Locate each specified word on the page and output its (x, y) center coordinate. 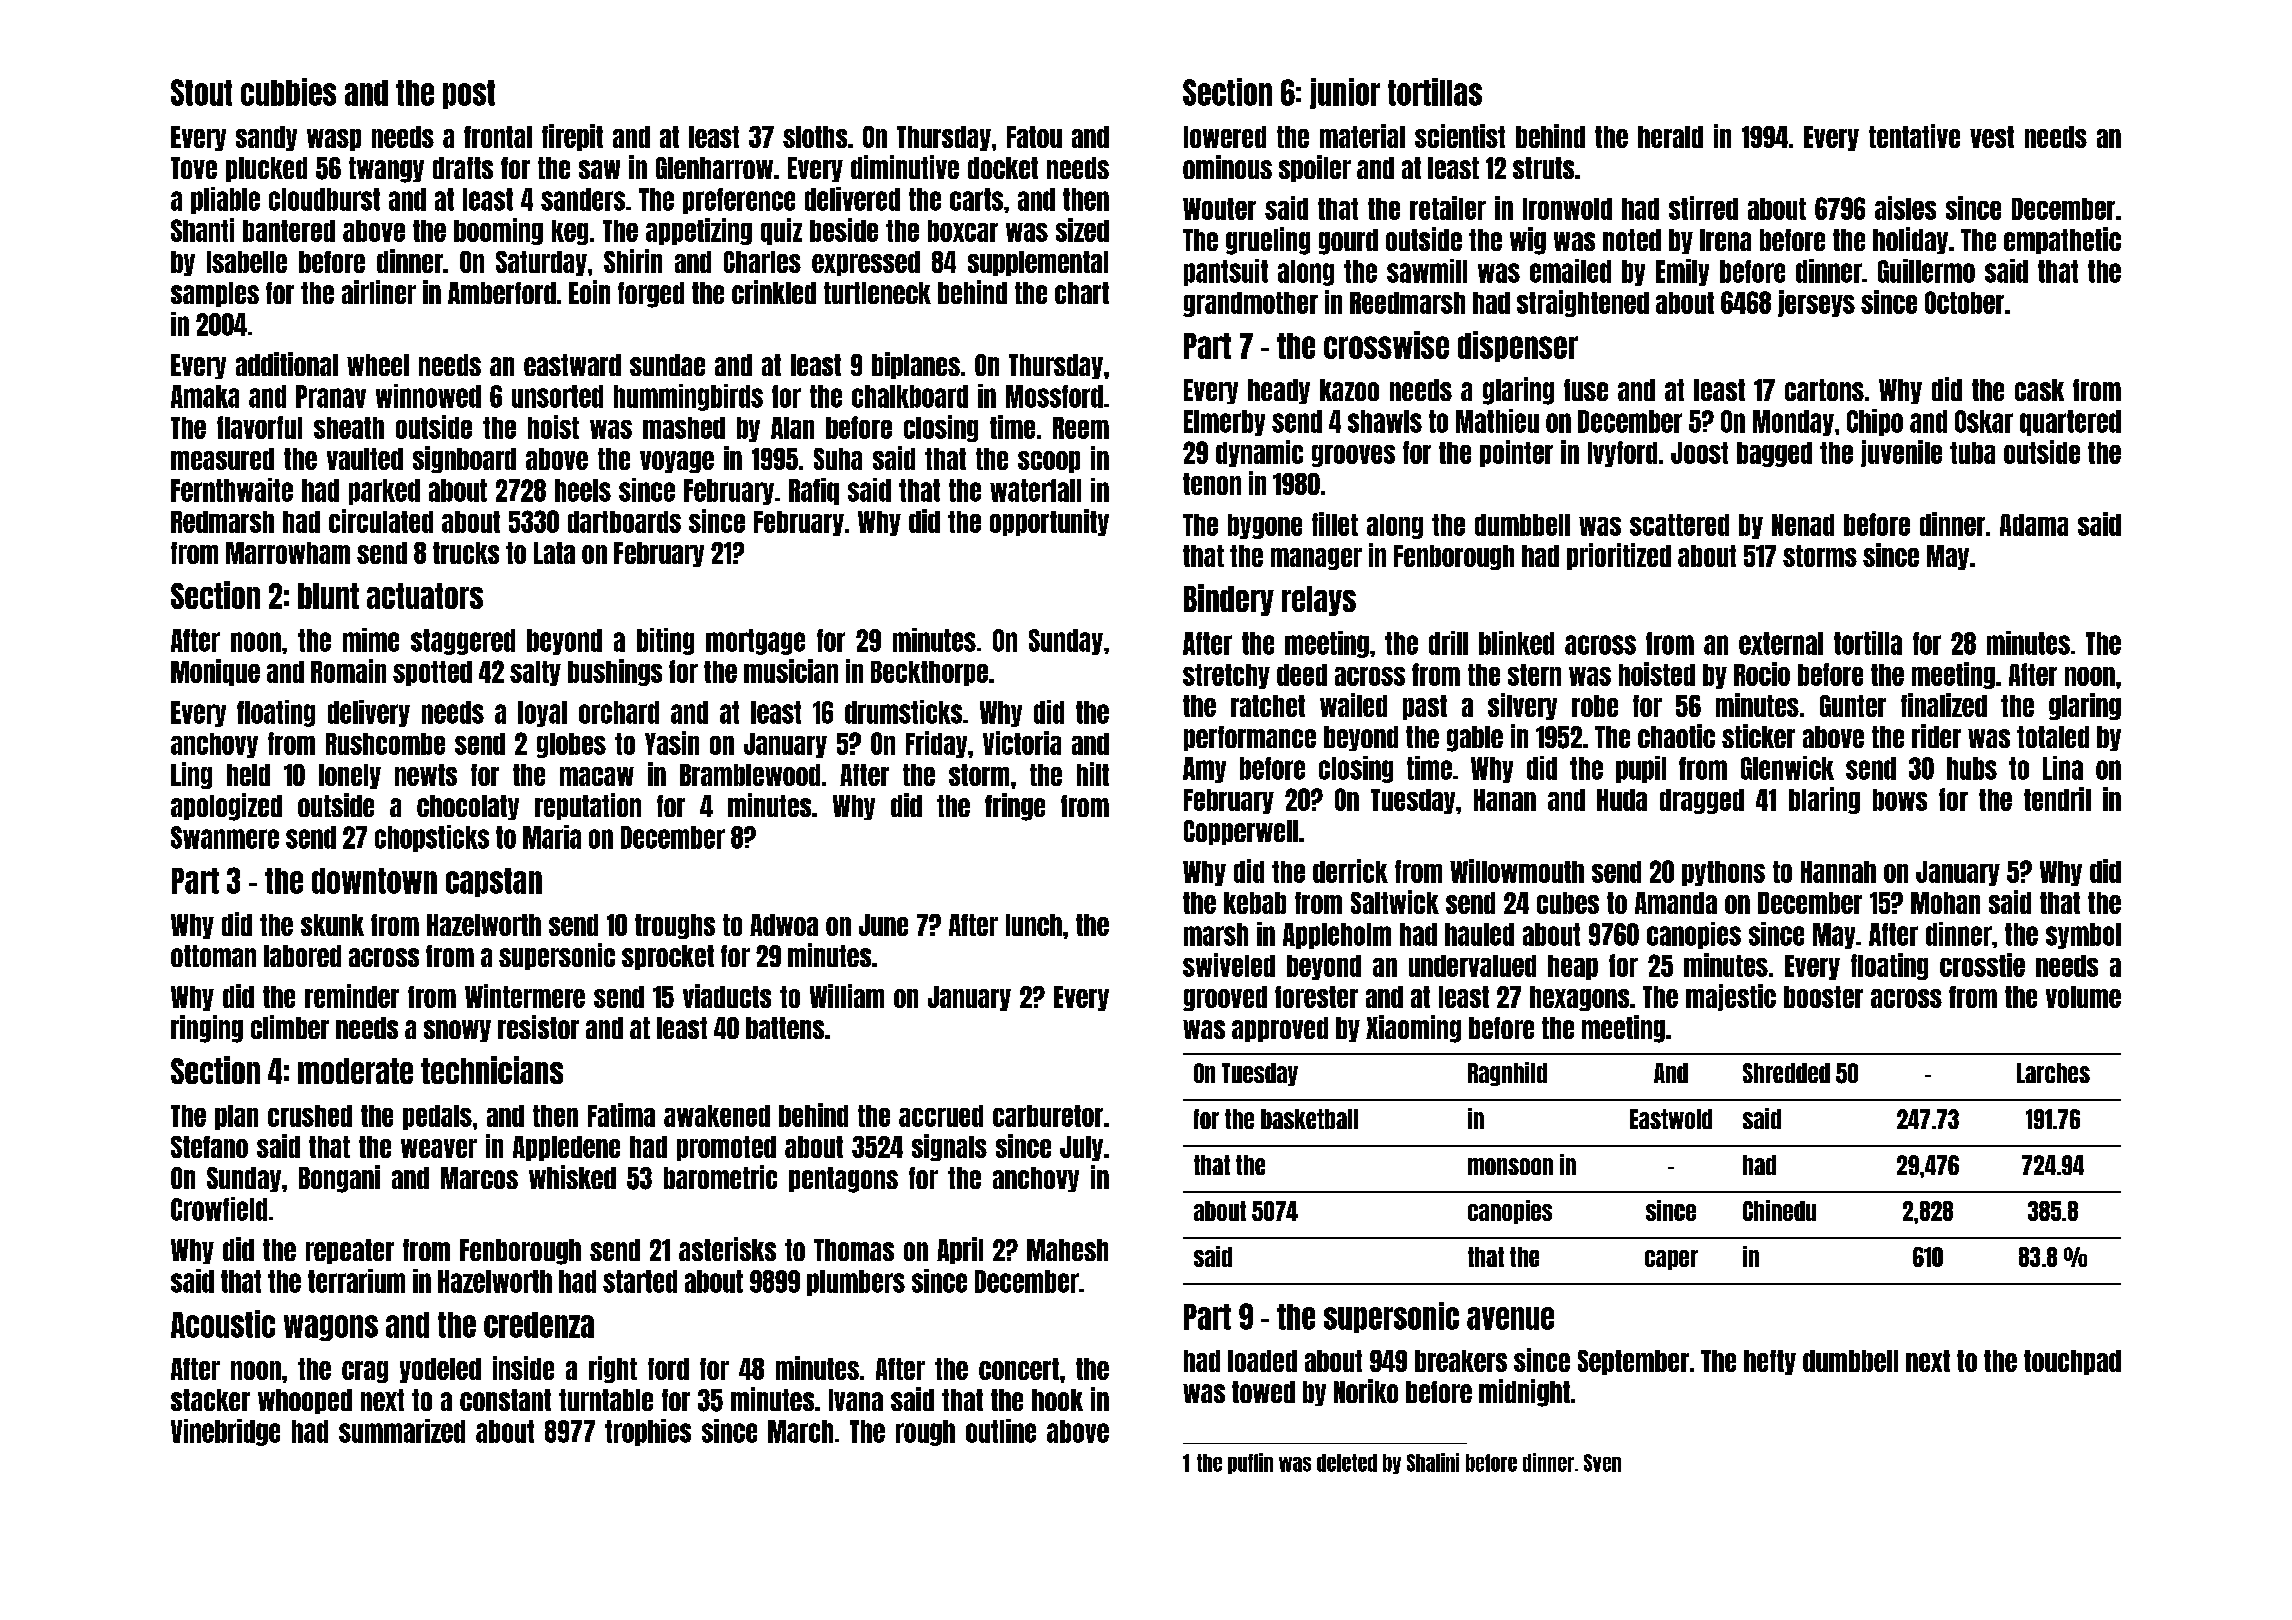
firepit (572, 137)
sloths (815, 137)
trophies (648, 1432)
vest (1992, 137)
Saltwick (1395, 902)
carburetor (1048, 1116)
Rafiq (814, 491)
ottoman (213, 956)
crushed (310, 1116)
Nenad (1803, 525)
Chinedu (1779, 1210)
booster (1823, 997)
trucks (466, 553)
